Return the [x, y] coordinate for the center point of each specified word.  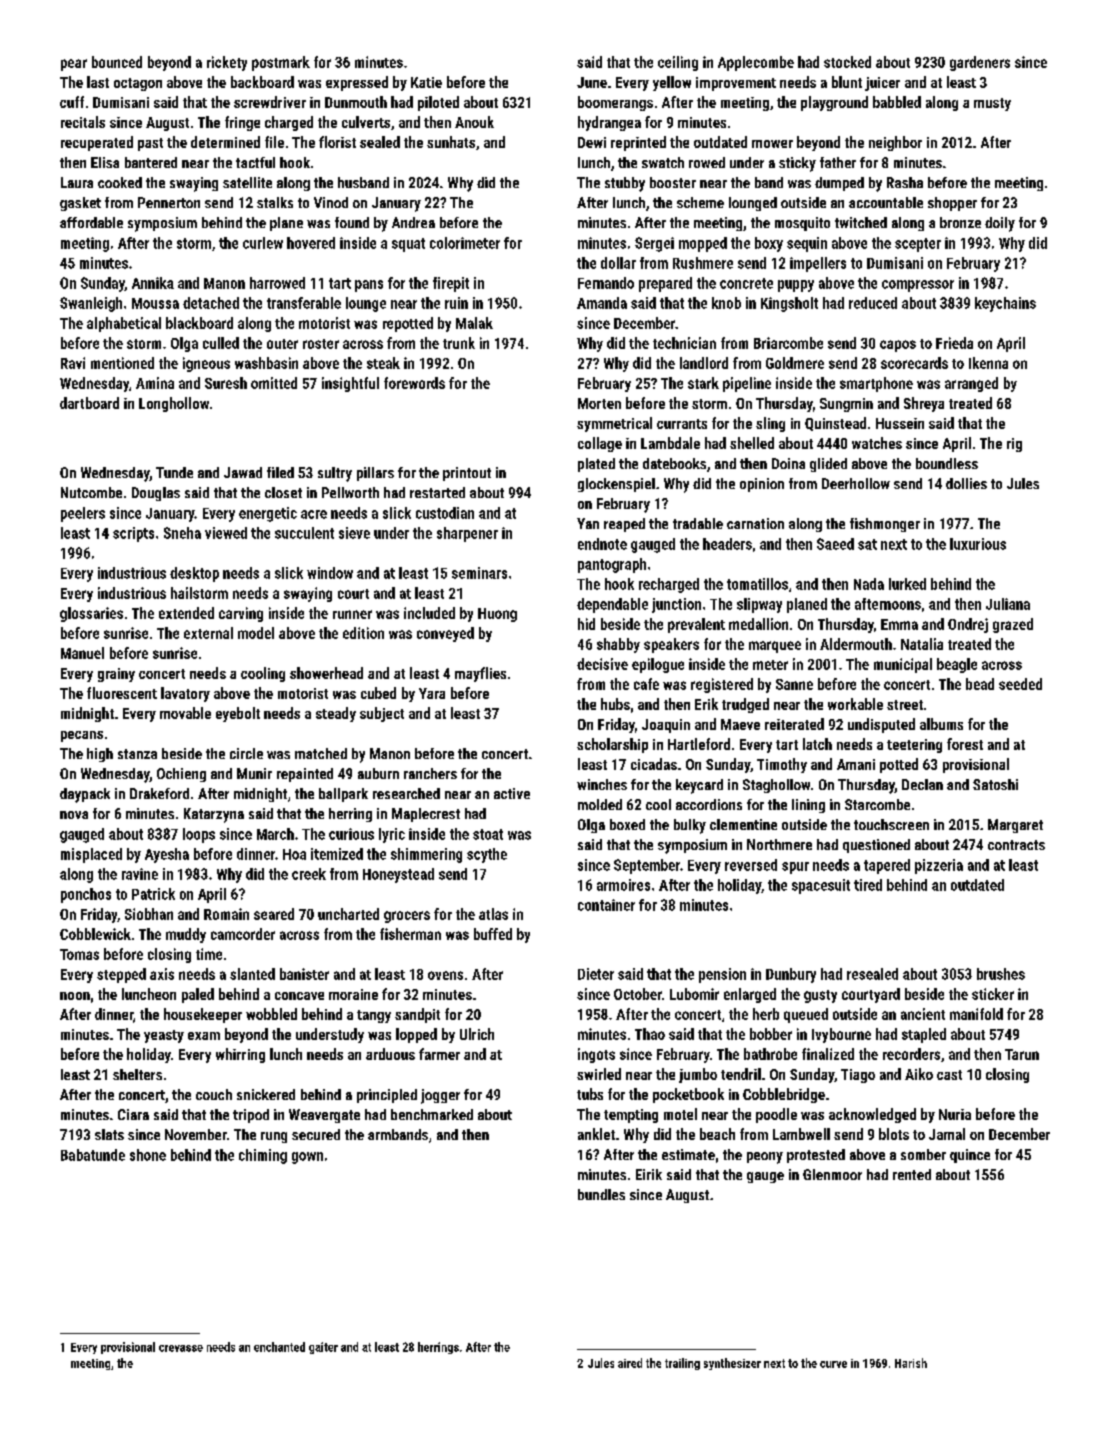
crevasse [181, 1348]
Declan [922, 784]
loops [199, 835]
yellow [672, 83]
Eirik [649, 1174]
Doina [788, 463]
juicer [882, 84]
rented [912, 1174]
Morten [599, 403]
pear [74, 65]
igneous [206, 364]
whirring [240, 1055]
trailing [682, 1364]
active [512, 793]
